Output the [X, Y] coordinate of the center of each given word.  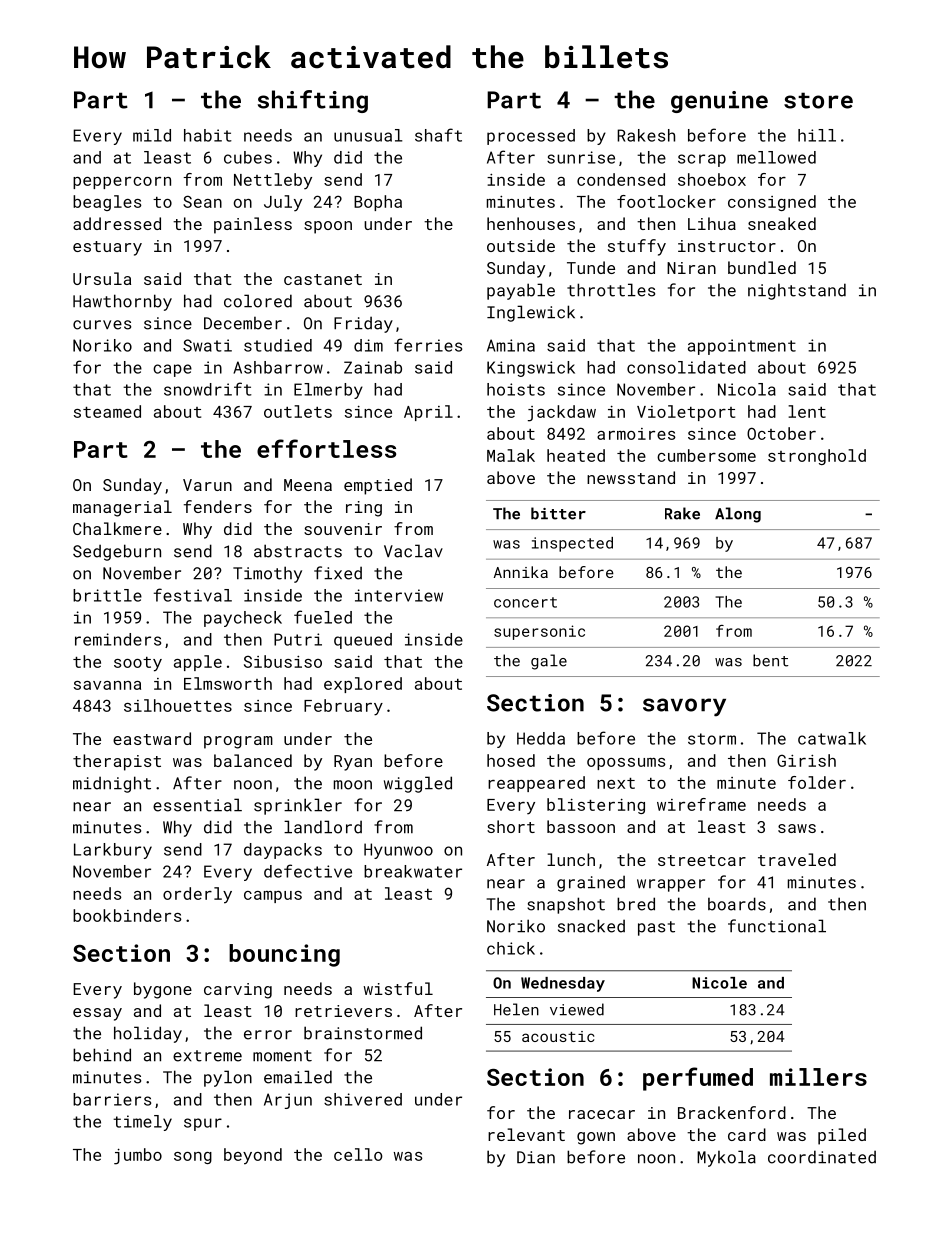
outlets [298, 411]
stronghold [817, 457]
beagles [107, 203]
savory [684, 707]
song [193, 1158]
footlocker [666, 201]
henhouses [531, 223]
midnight [112, 784]
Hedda [541, 738]
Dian [536, 1157]
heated [576, 455]
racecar [602, 1114]
